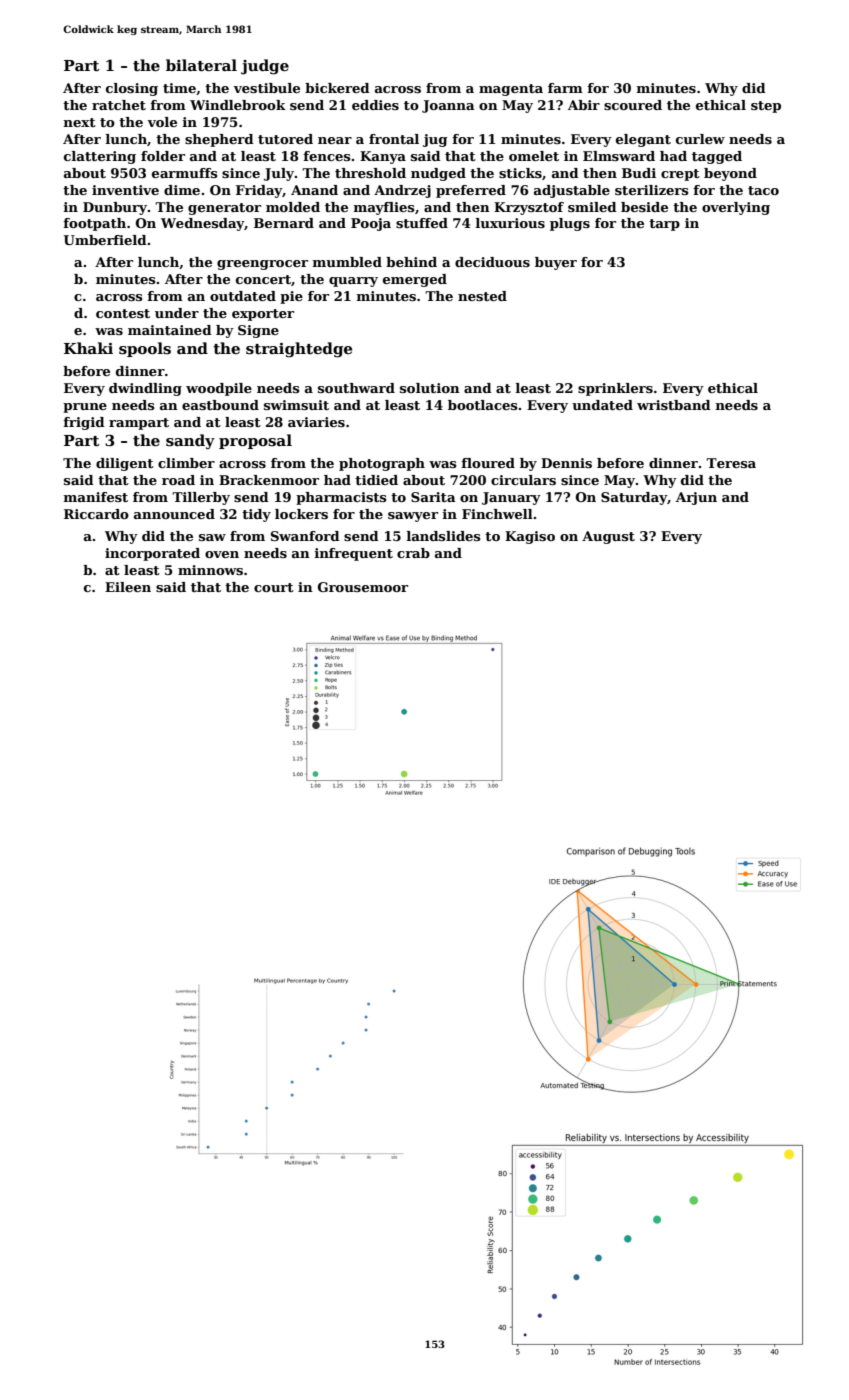 Image resolution: width=849 pixels, height=1400 pixels. What do you see at coordinates (511, 90) in the image?
I see `magenta` at bounding box center [511, 90].
